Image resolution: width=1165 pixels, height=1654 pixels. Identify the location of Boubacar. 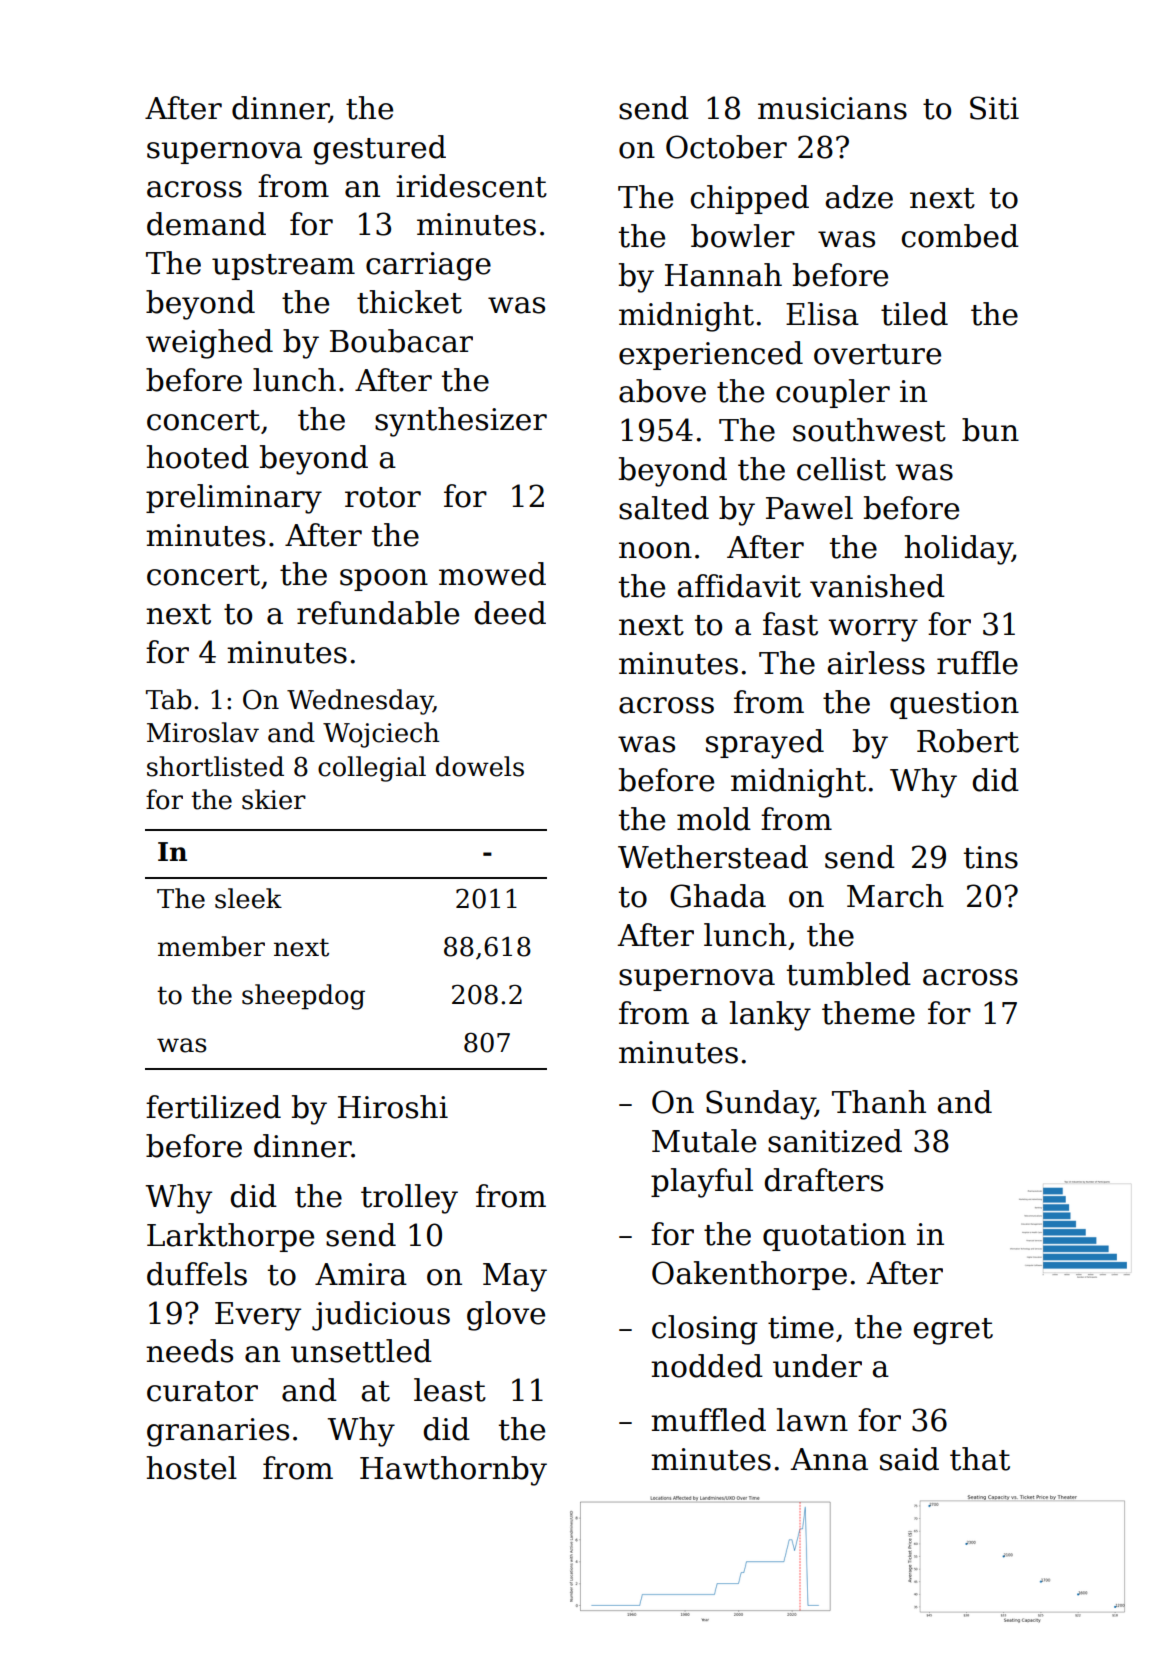
(401, 341).
